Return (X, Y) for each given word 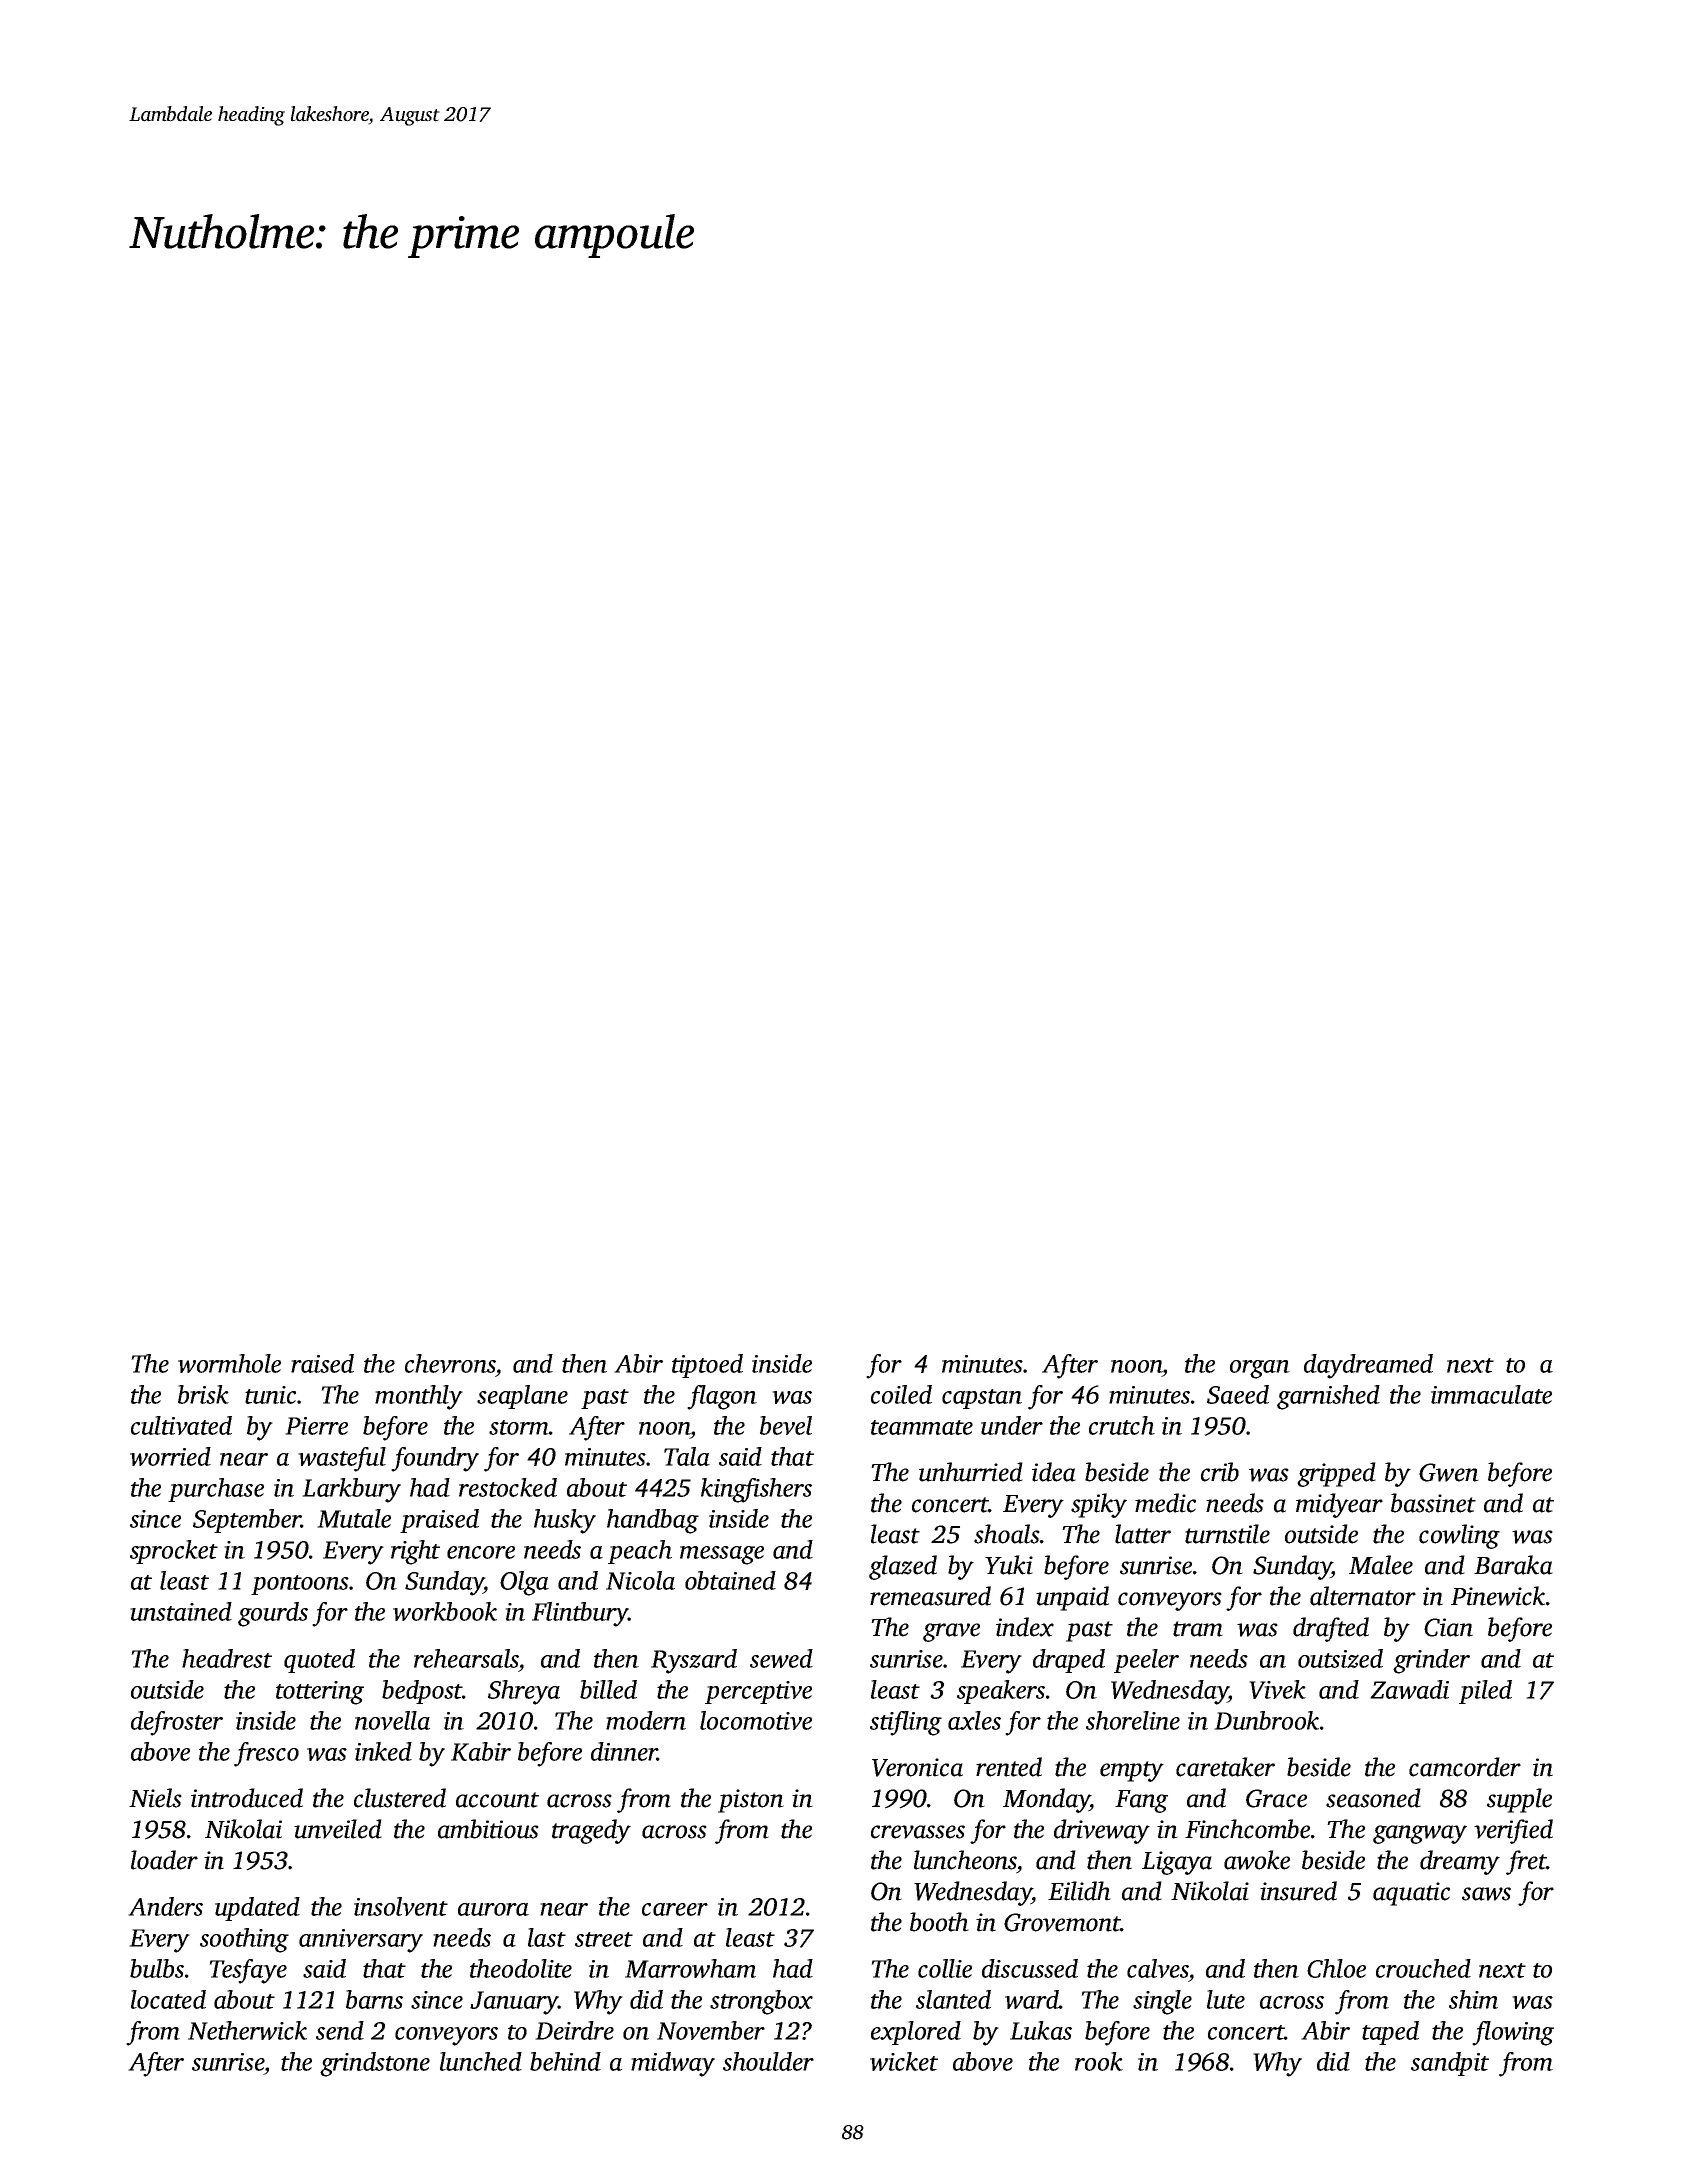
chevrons (450, 1363)
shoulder (768, 2061)
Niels (155, 1798)
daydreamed (1368, 1366)
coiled (901, 1394)
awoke (1257, 1860)
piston (751, 1801)
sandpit (1450, 2064)
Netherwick (247, 2030)
